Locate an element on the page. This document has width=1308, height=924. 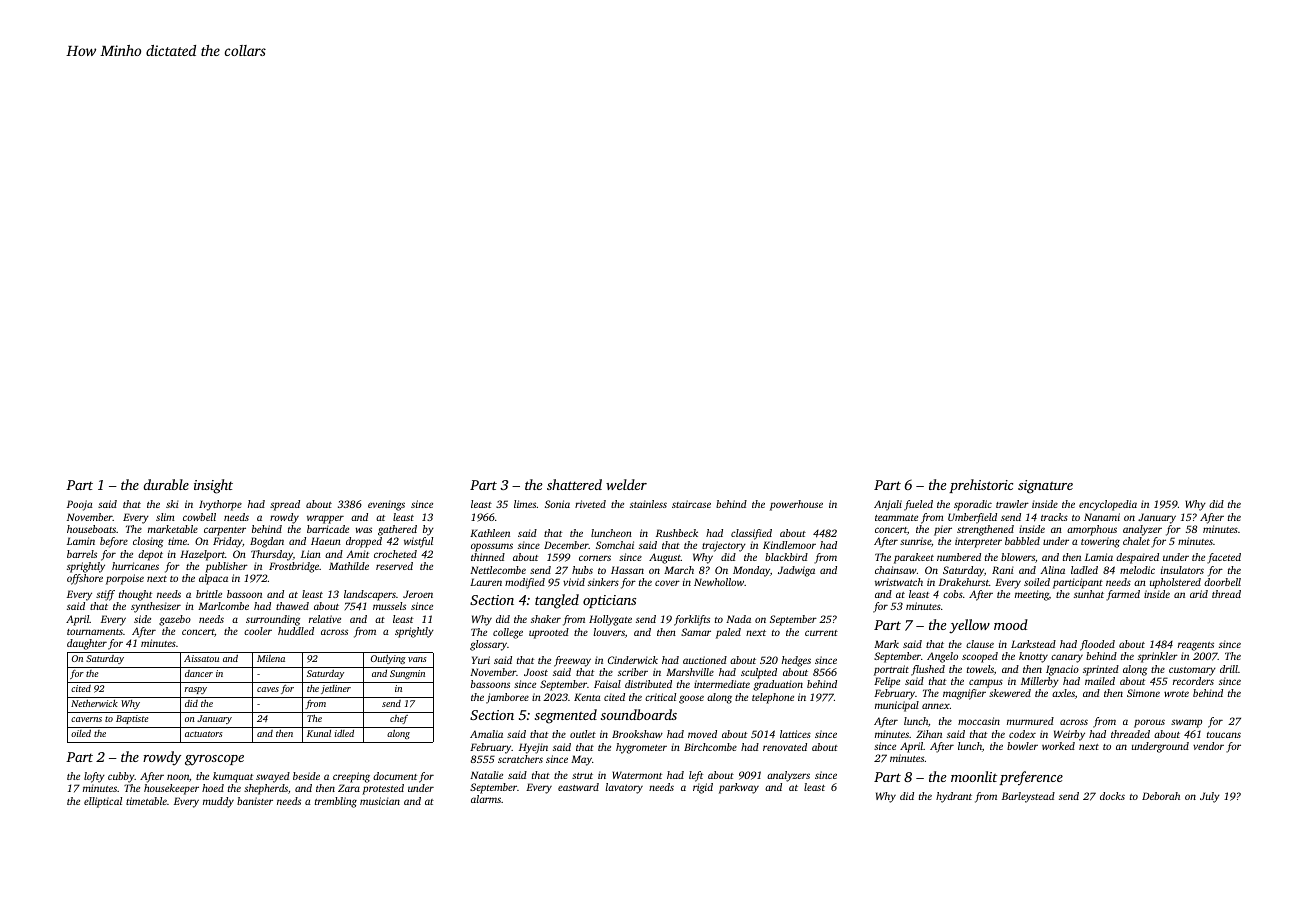
insight is located at coordinates (213, 486).
